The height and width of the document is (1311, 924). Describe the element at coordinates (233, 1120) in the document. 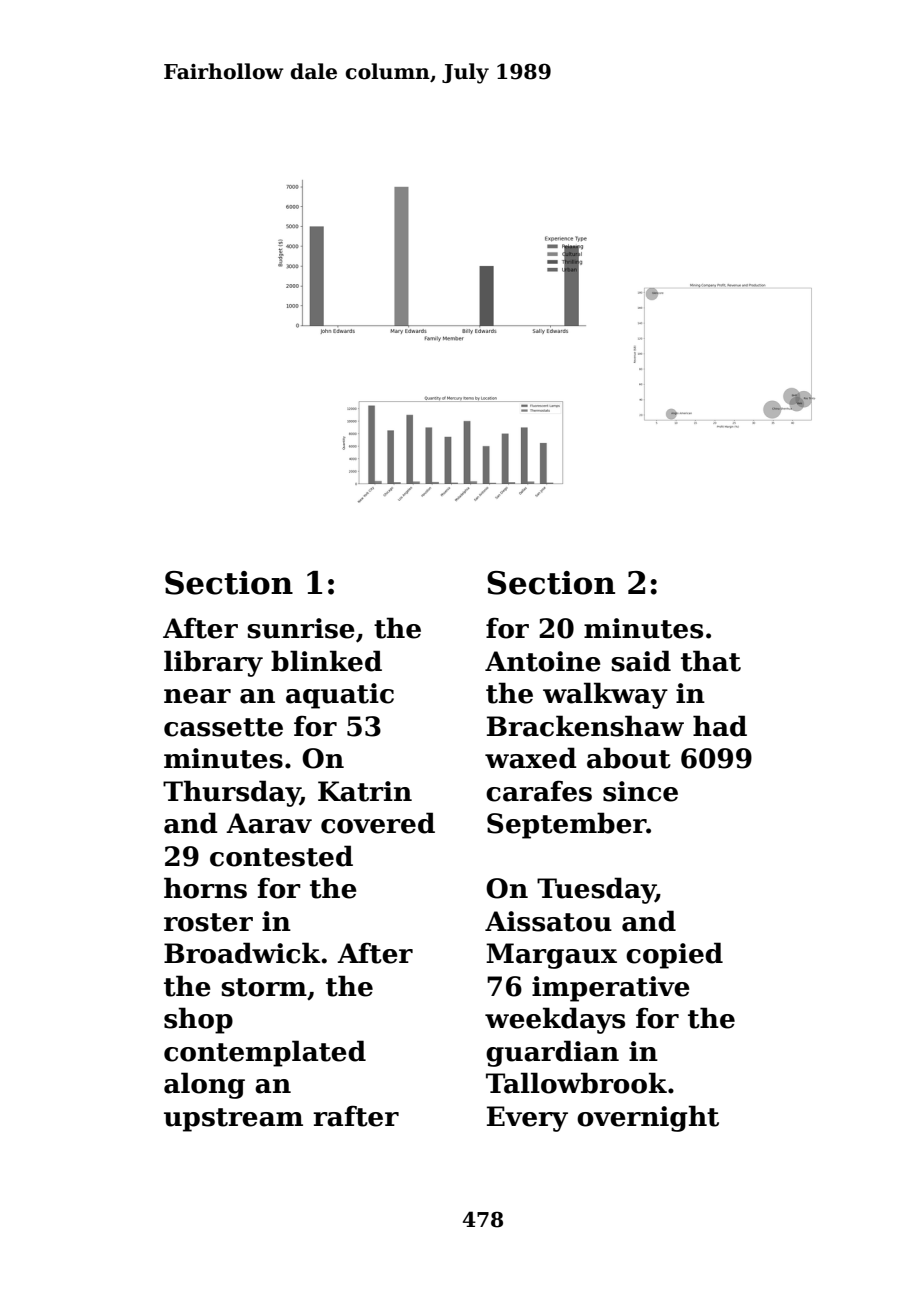

I see `upstream` at that location.
